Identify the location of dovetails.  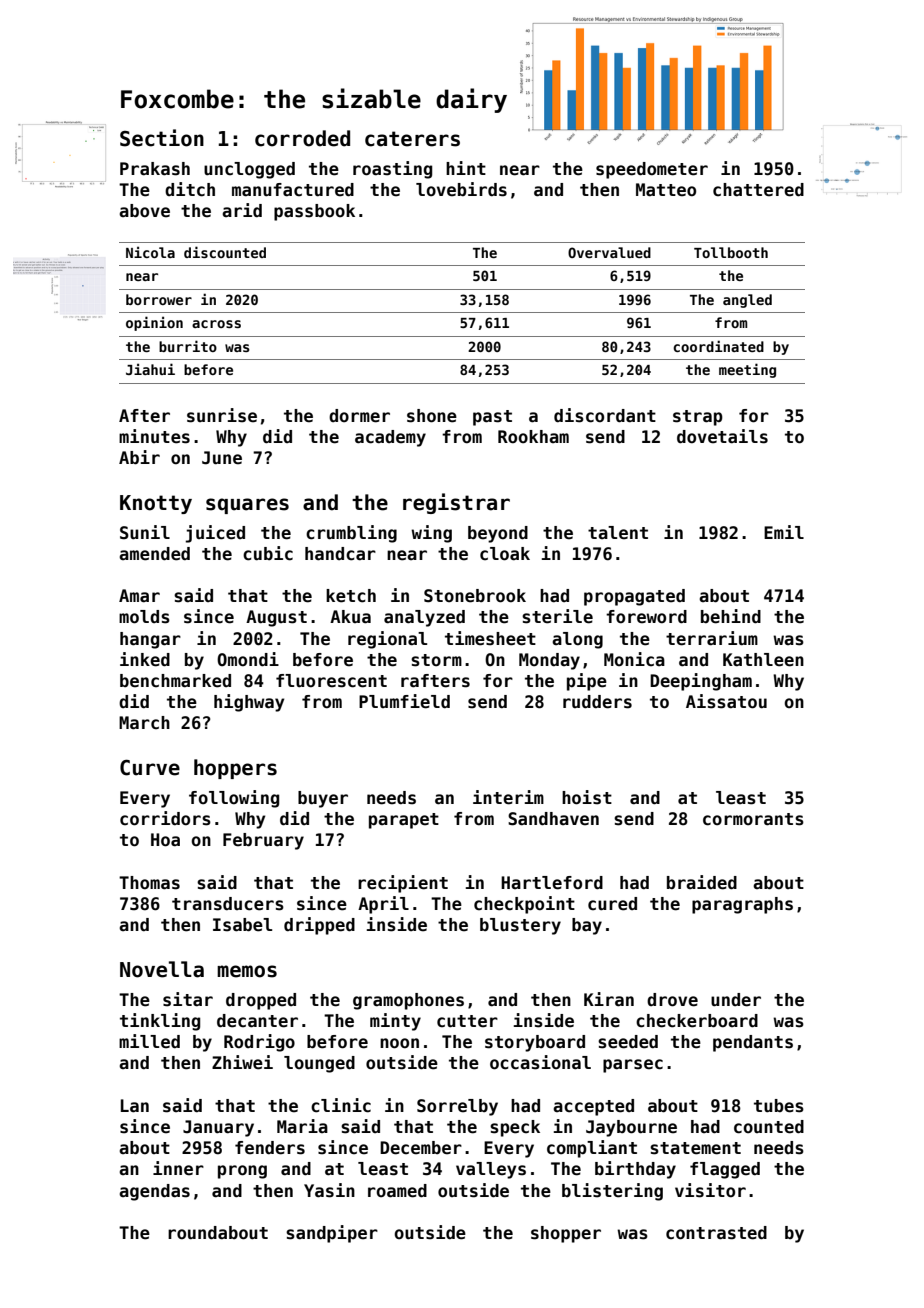
(722, 436).
